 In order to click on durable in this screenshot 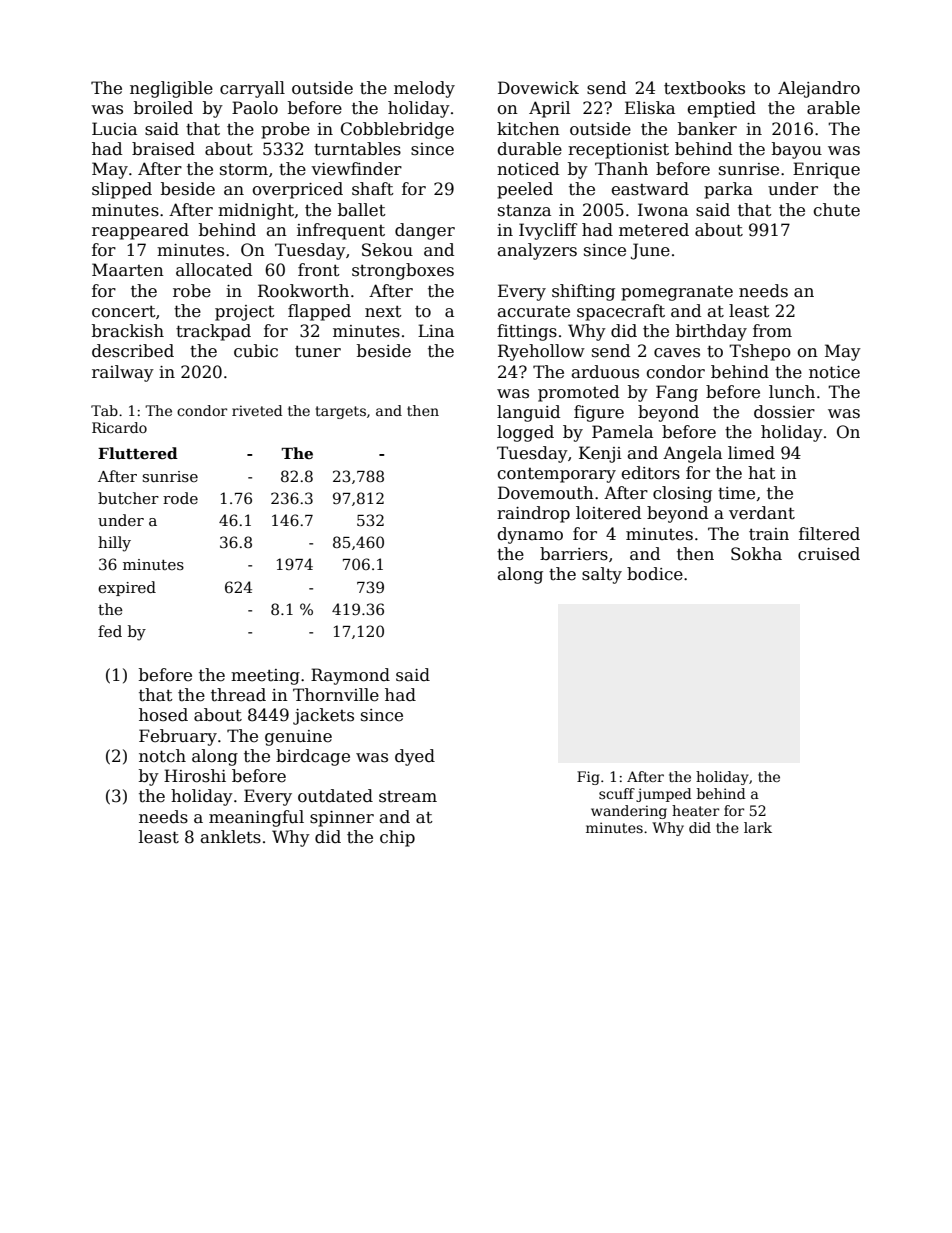, I will do `click(529, 149)`.
